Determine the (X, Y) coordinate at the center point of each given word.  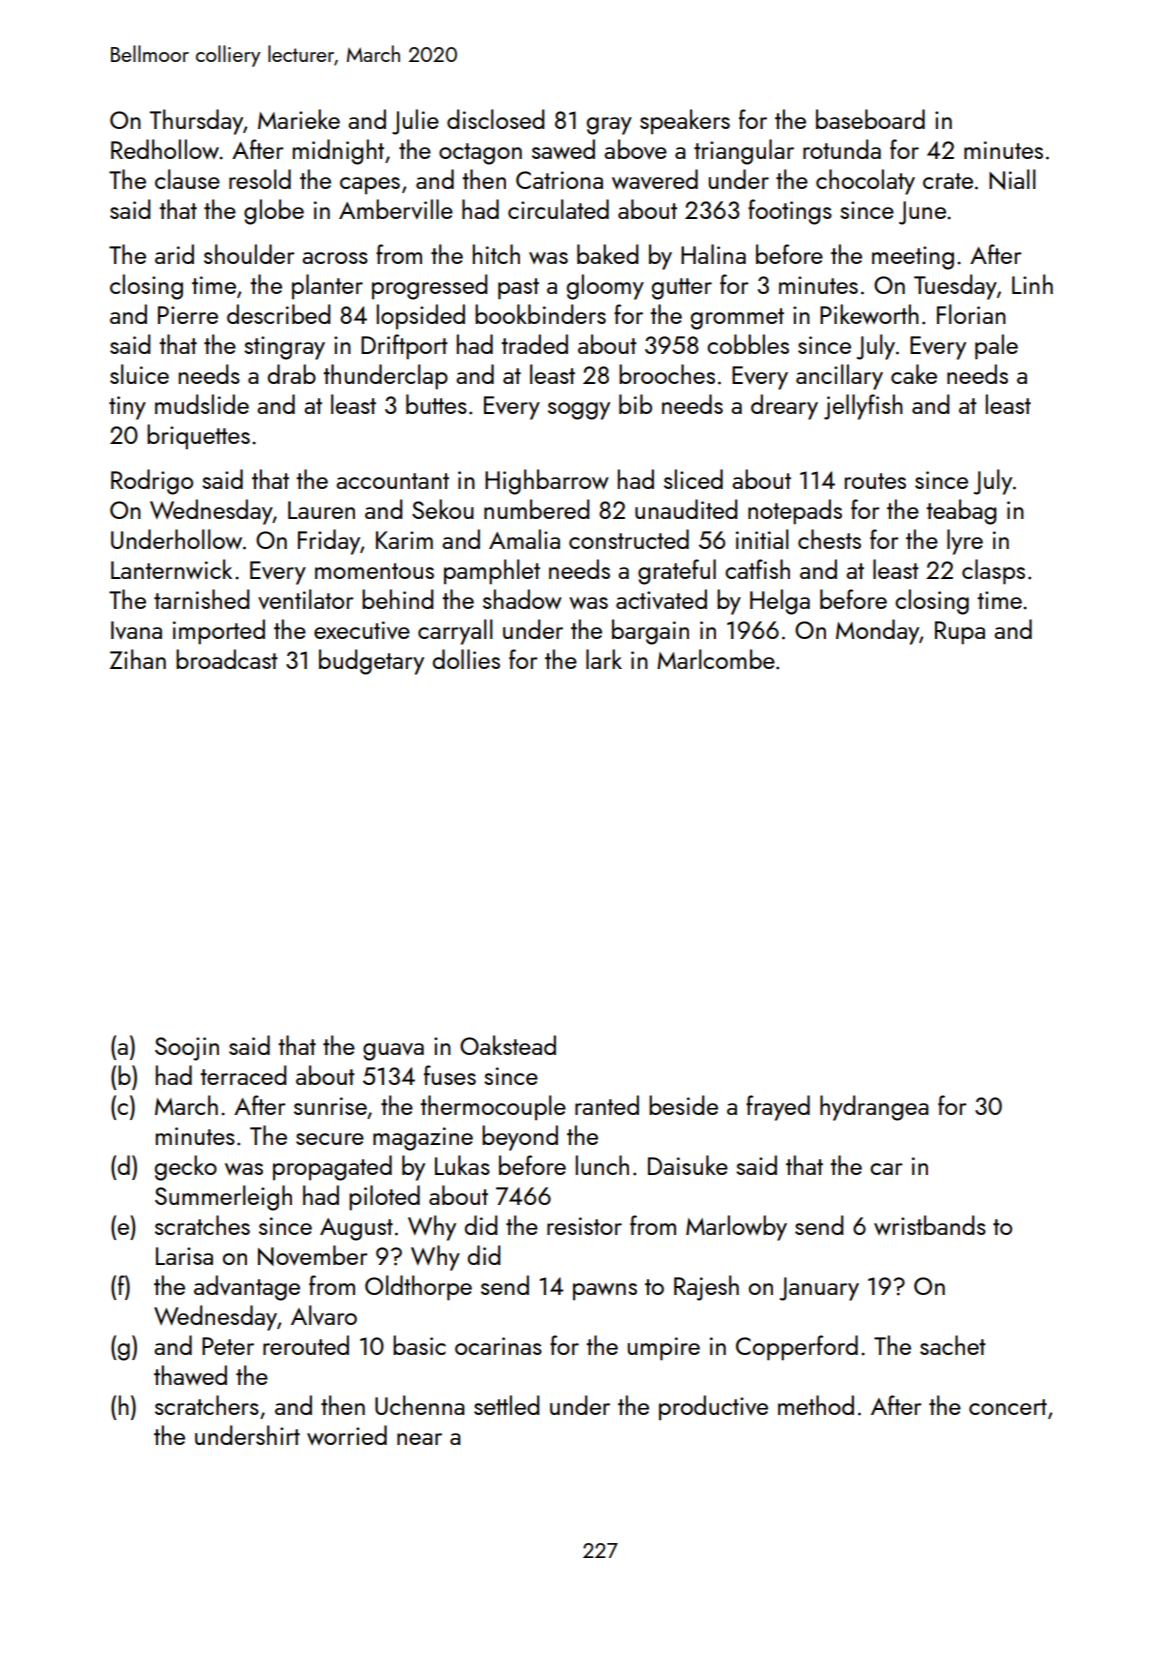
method (816, 1405)
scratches (202, 1225)
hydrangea (874, 1108)
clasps (993, 572)
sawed (563, 149)
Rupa (960, 633)
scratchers (207, 1405)
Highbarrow (547, 482)
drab (292, 374)
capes (370, 186)
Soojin (187, 1049)
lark (604, 659)
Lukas (462, 1165)
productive (713, 1408)
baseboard (870, 119)
